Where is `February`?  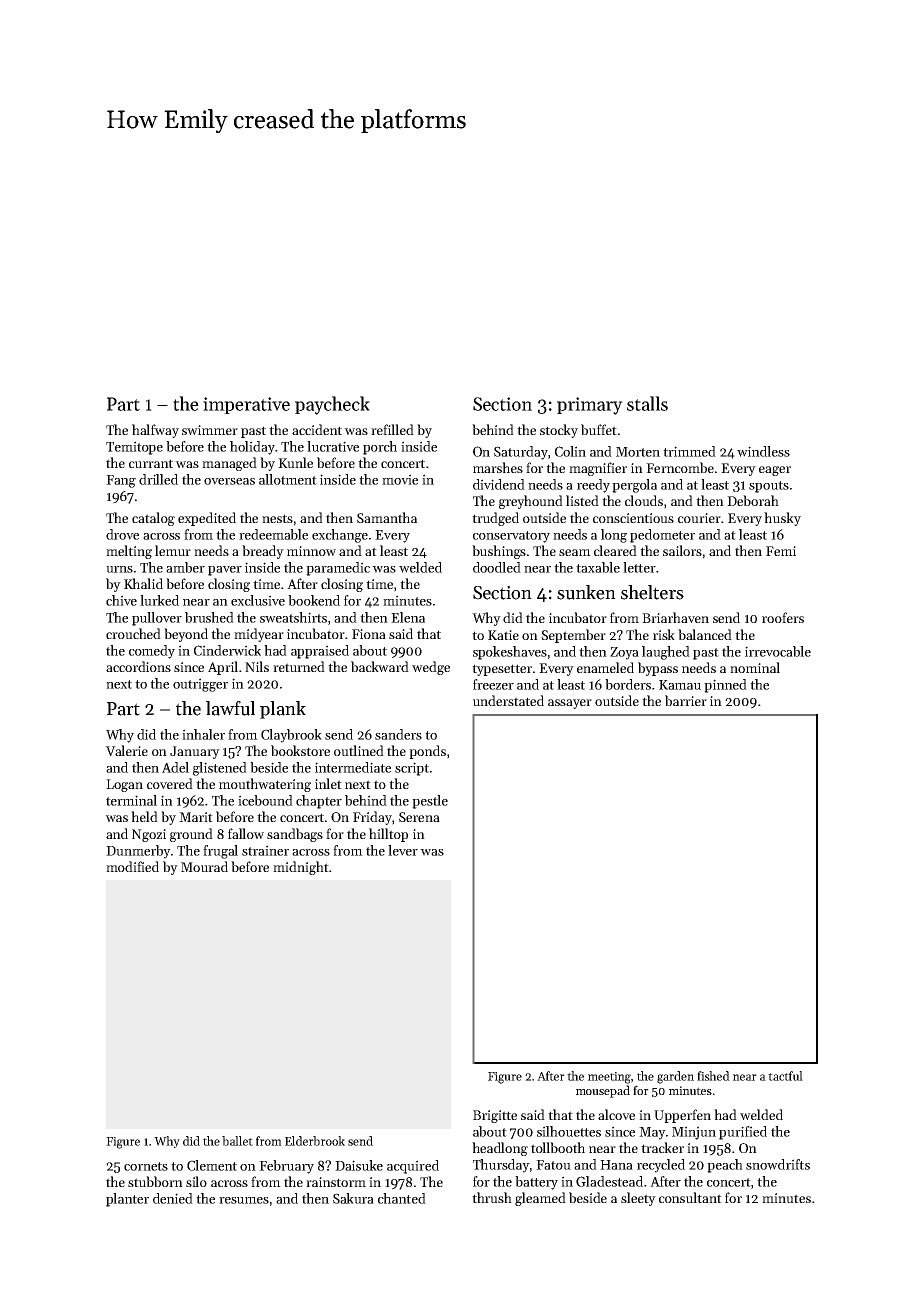 February is located at coordinates (286, 1167).
